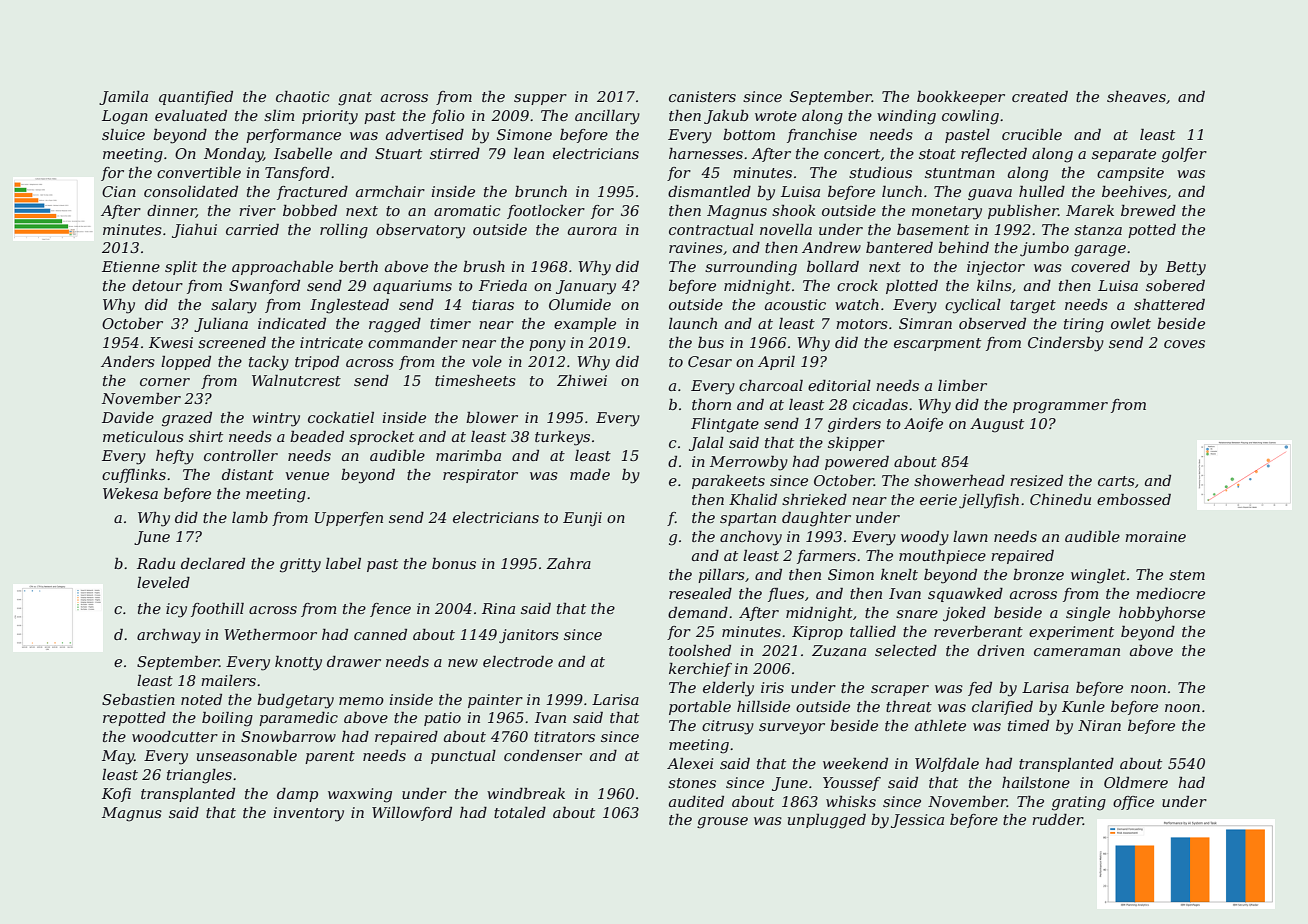  I want to click on programmer, so click(1060, 408).
